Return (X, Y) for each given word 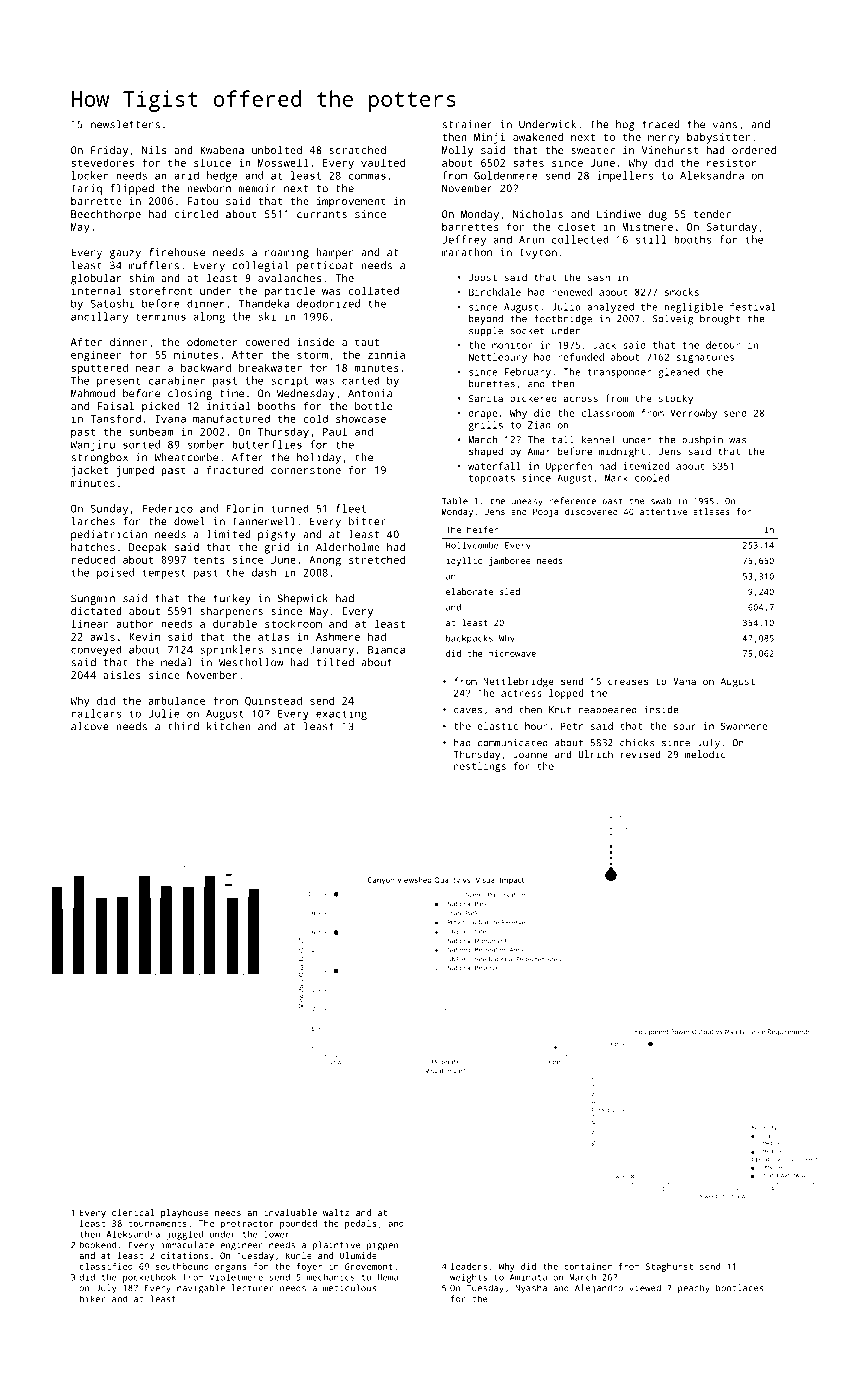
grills (486, 426)
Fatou (203, 201)
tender (712, 214)
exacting (341, 714)
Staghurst (669, 1267)
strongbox (100, 458)
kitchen (229, 726)
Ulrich (595, 754)
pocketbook (149, 1278)
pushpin (702, 441)
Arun (531, 240)
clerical (133, 1212)
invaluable (290, 1212)
